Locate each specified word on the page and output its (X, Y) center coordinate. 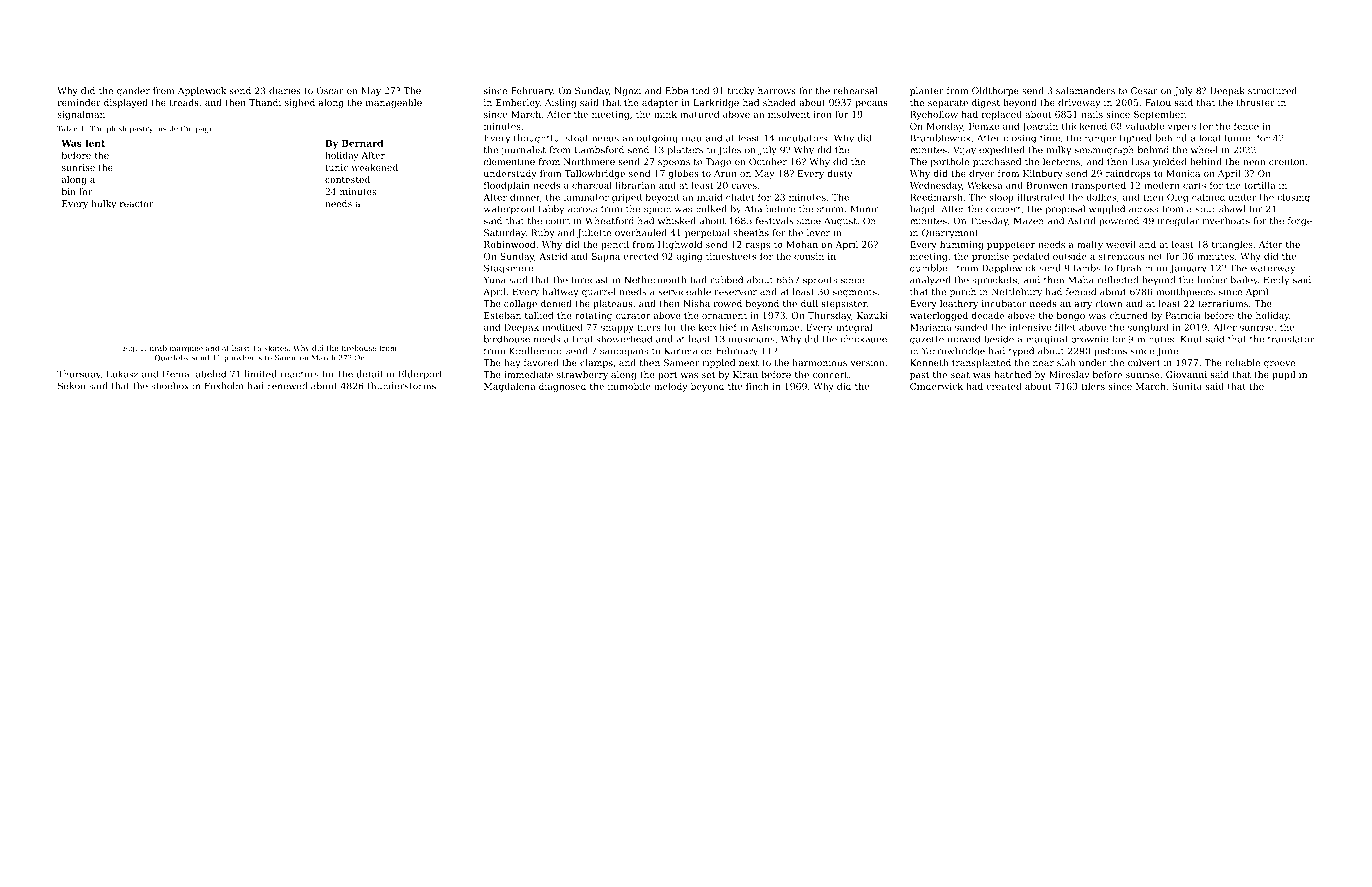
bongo (1071, 316)
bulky (103, 204)
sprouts (820, 281)
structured (1272, 90)
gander (133, 91)
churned (1128, 315)
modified (562, 327)
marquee (186, 350)
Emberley (518, 103)
